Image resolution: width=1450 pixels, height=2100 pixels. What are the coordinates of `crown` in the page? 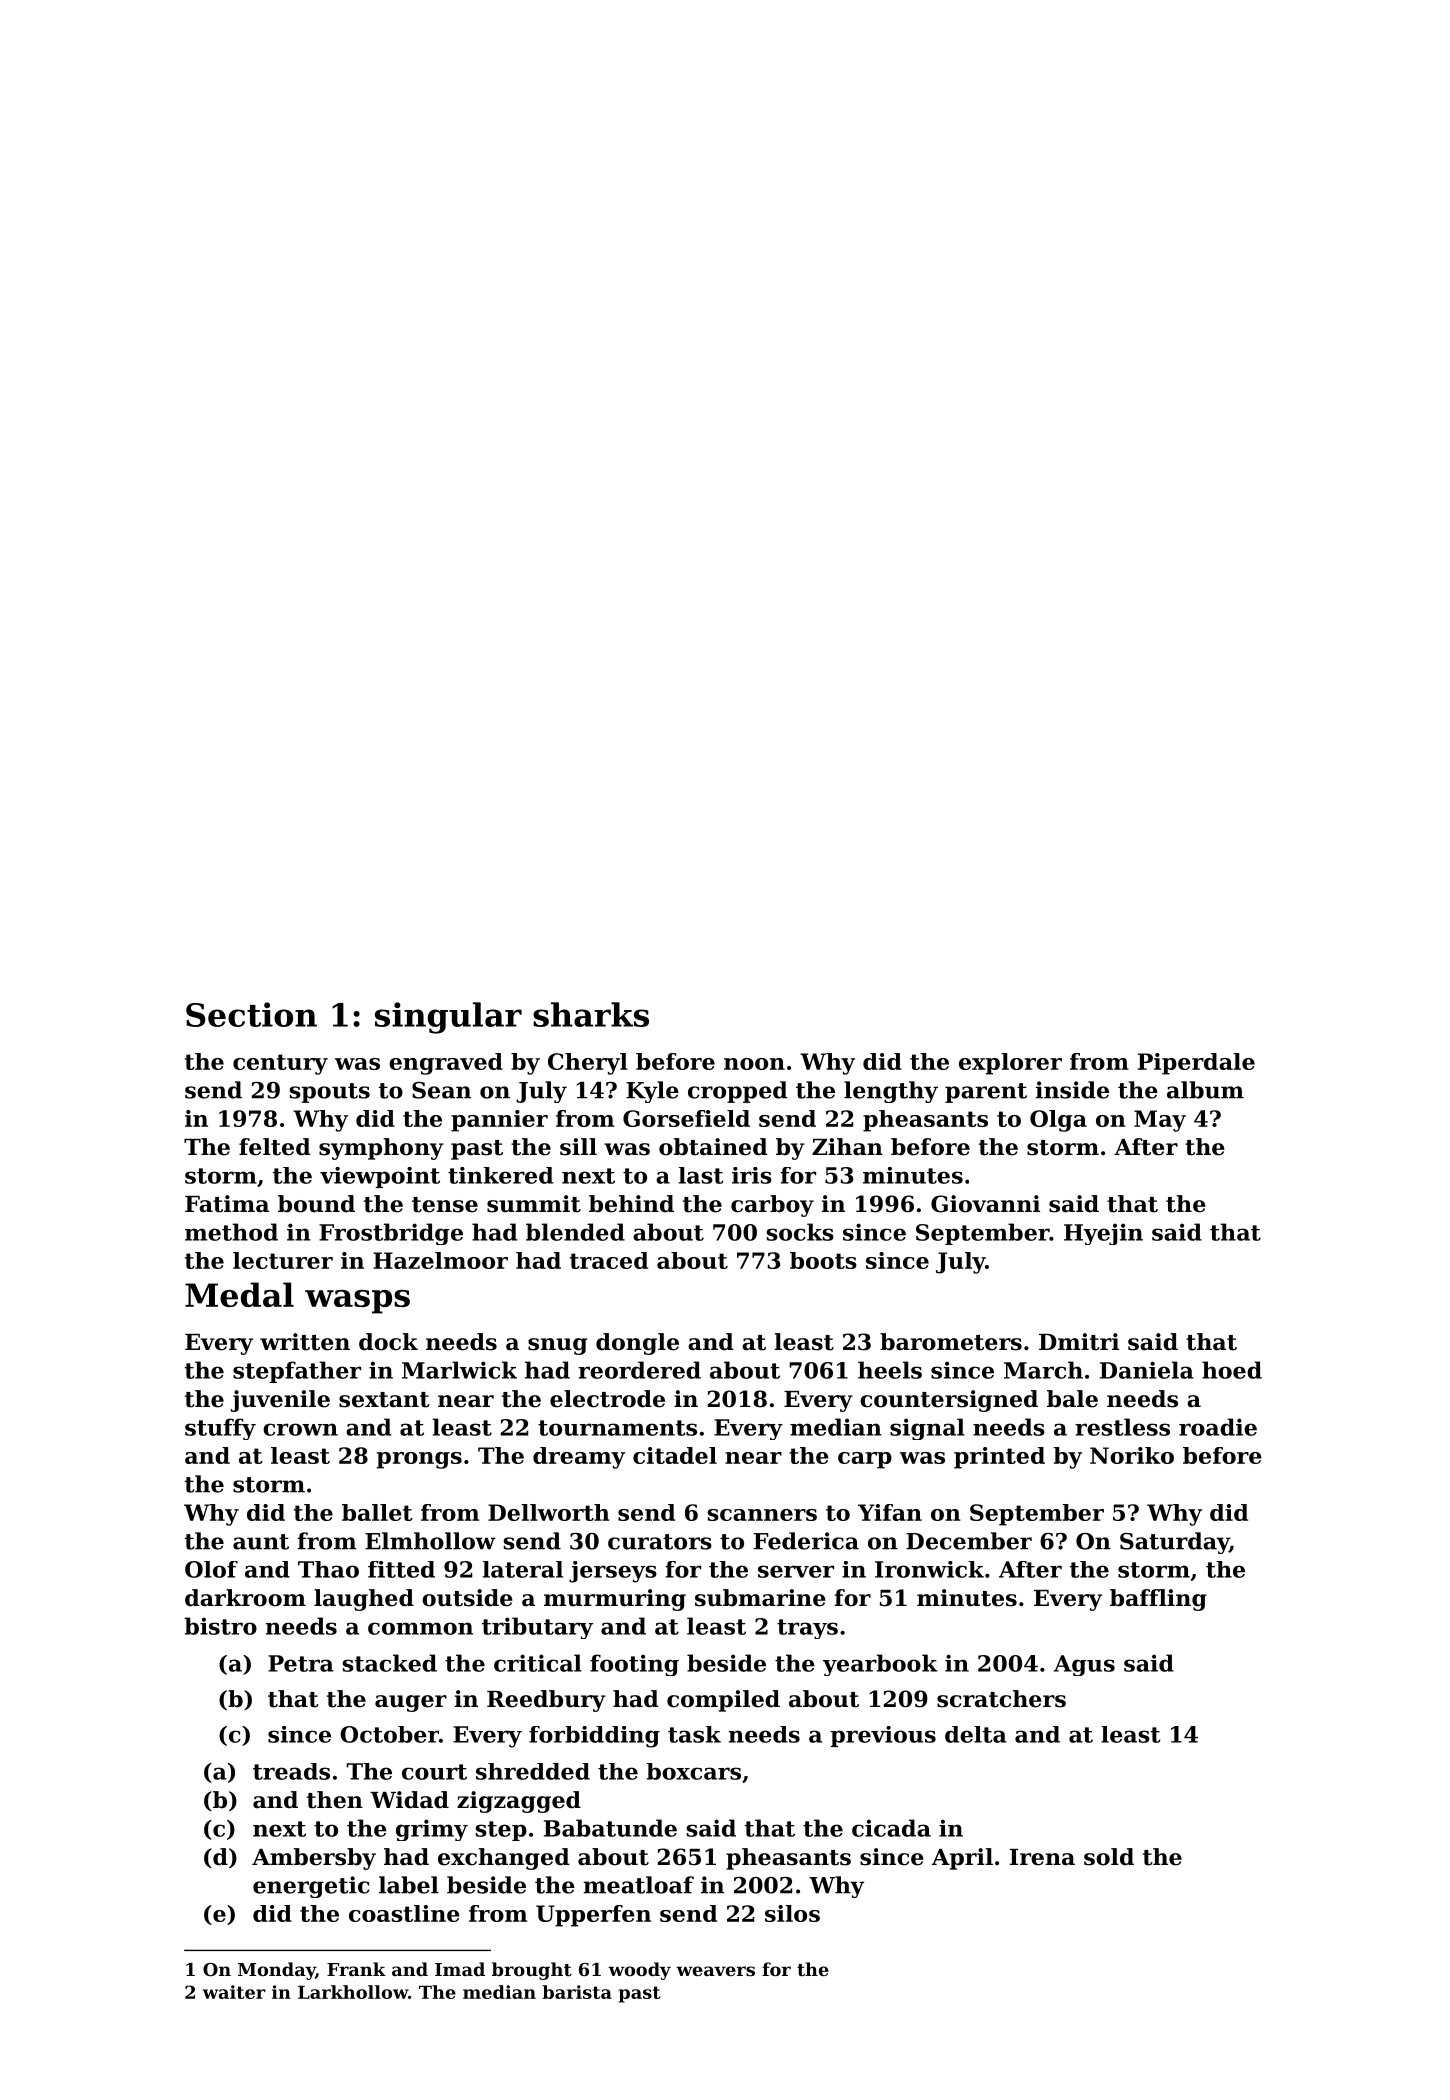 It's located at (300, 1429).
